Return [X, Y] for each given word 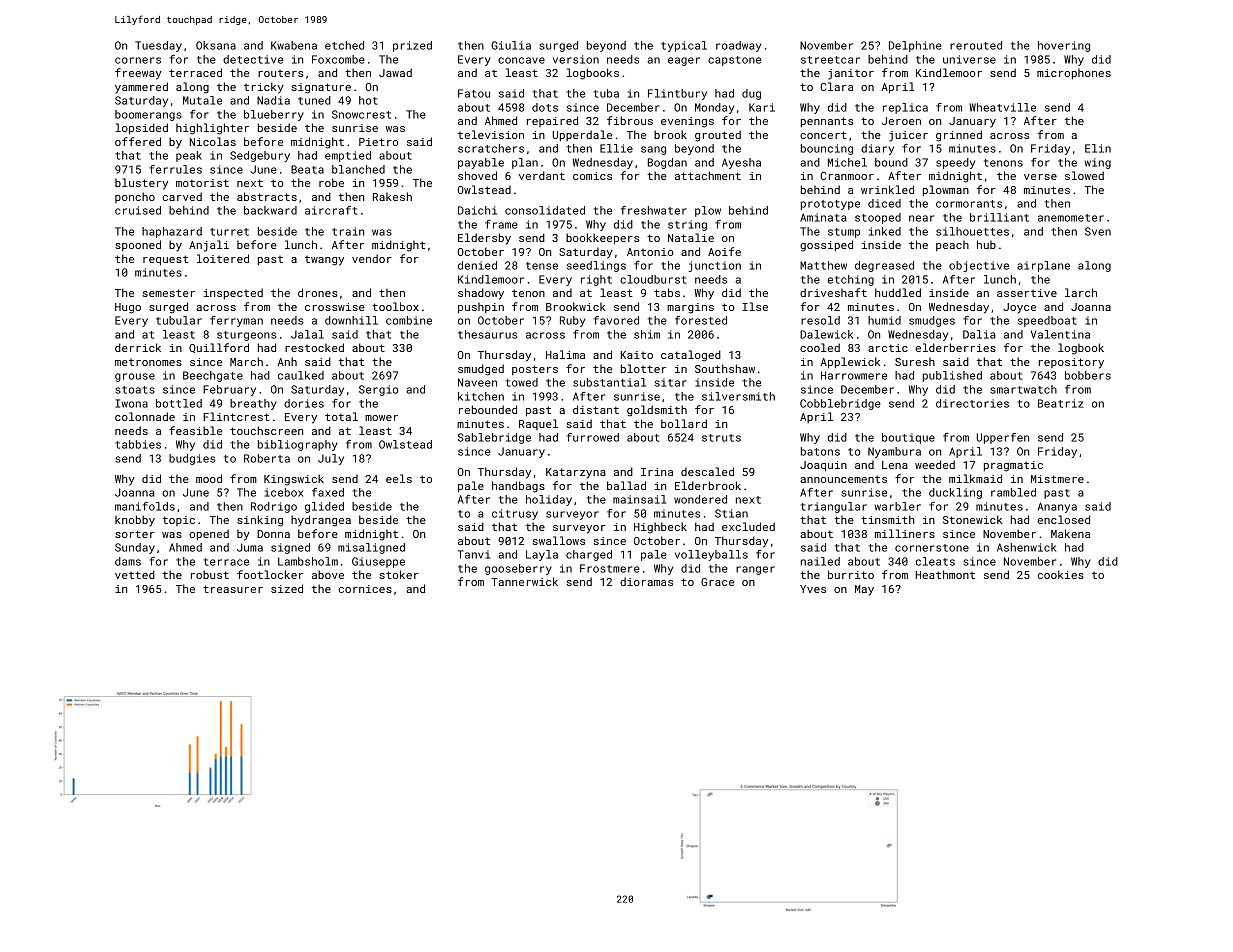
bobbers [1088, 375]
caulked [301, 375]
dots [545, 107]
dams [128, 561]
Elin [1098, 148]
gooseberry [518, 569]
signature [321, 88]
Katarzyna [576, 473]
